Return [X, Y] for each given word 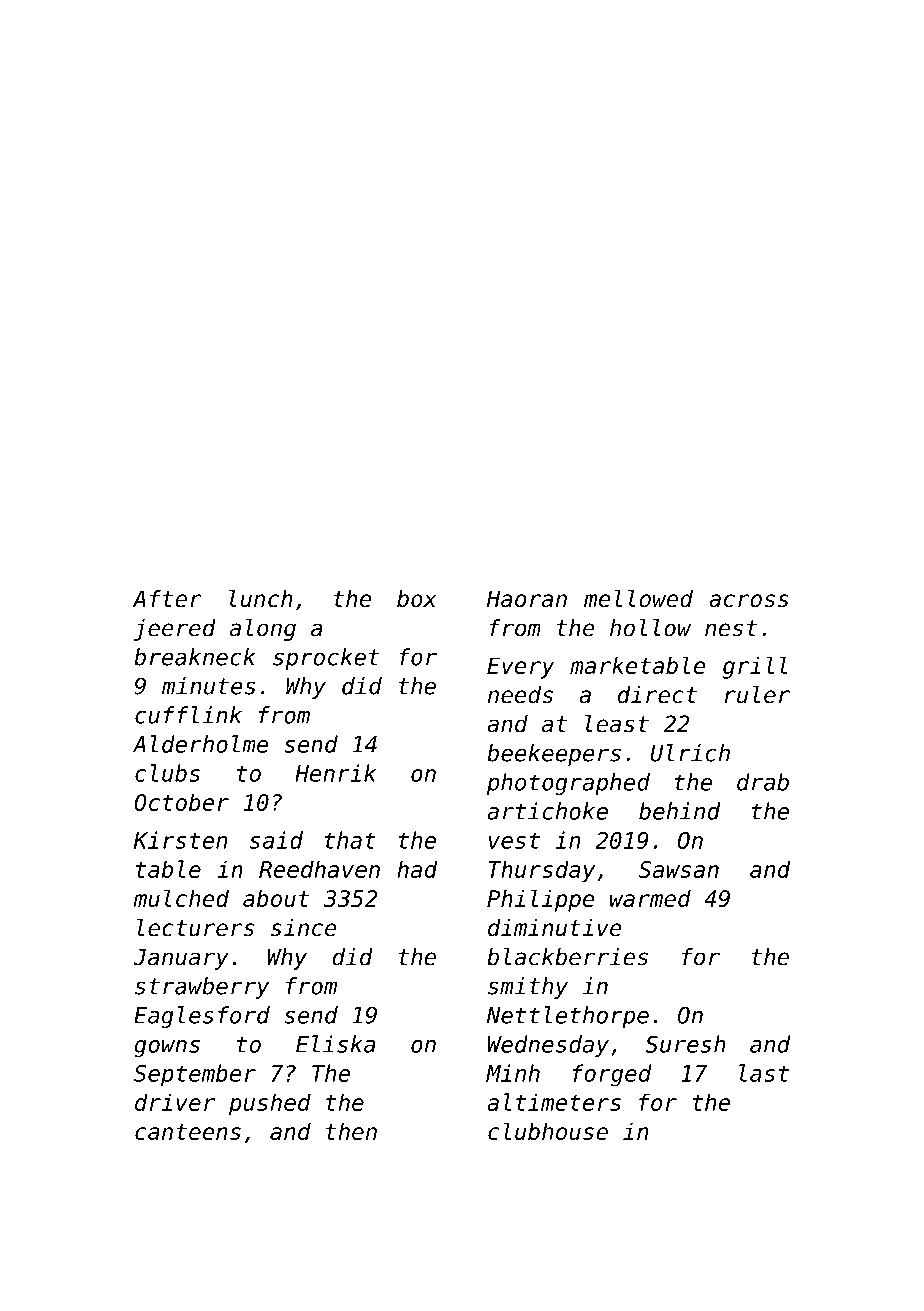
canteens [188, 1132]
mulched [181, 898]
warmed [650, 898]
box [417, 599]
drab [763, 782]
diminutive [555, 928]
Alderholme [201, 744]
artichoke [547, 811]
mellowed [638, 598]
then [351, 1131]
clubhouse [548, 1131]
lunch [261, 598]
